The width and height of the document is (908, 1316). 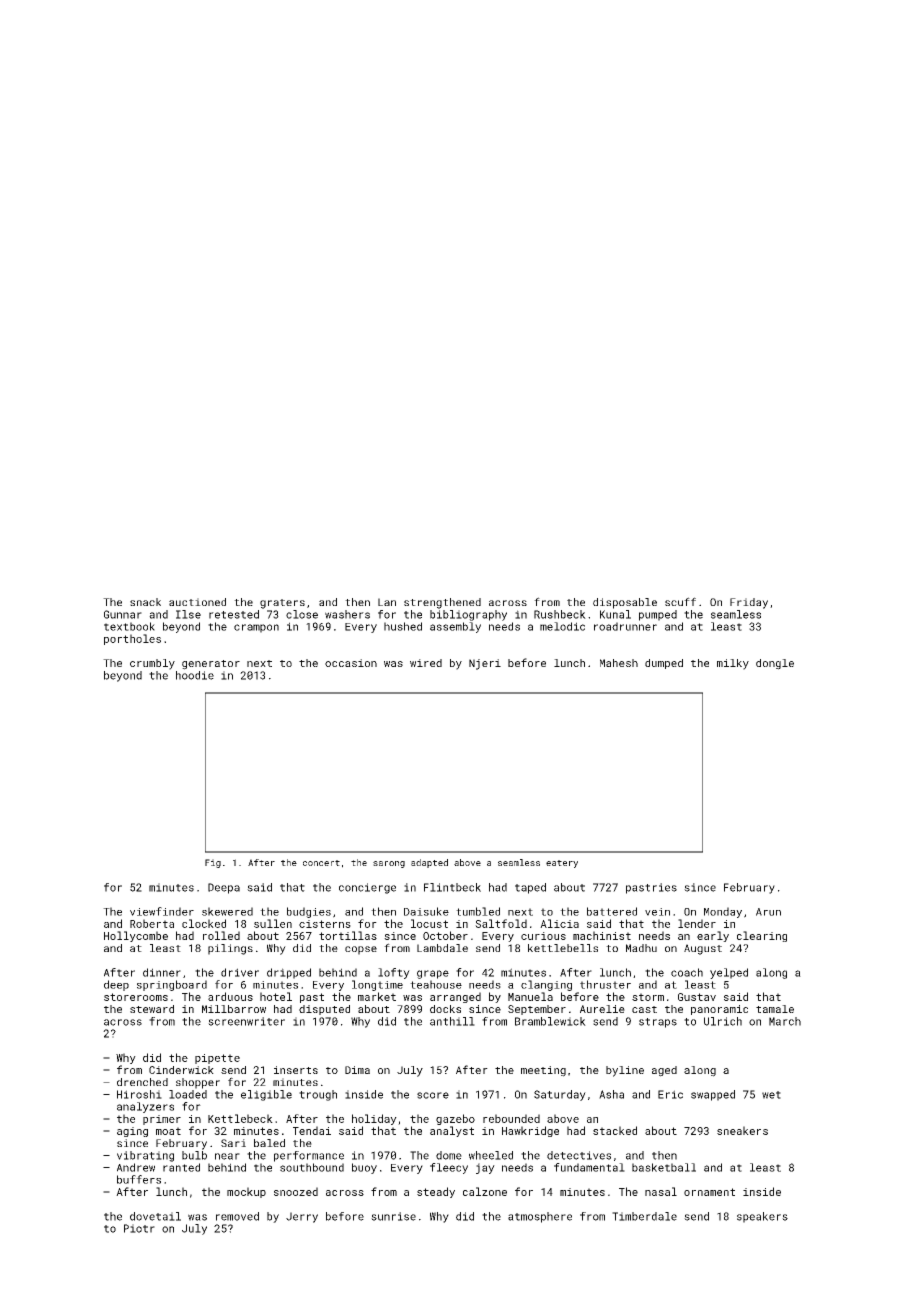 I want to click on Mahesh, so click(x=619, y=663).
